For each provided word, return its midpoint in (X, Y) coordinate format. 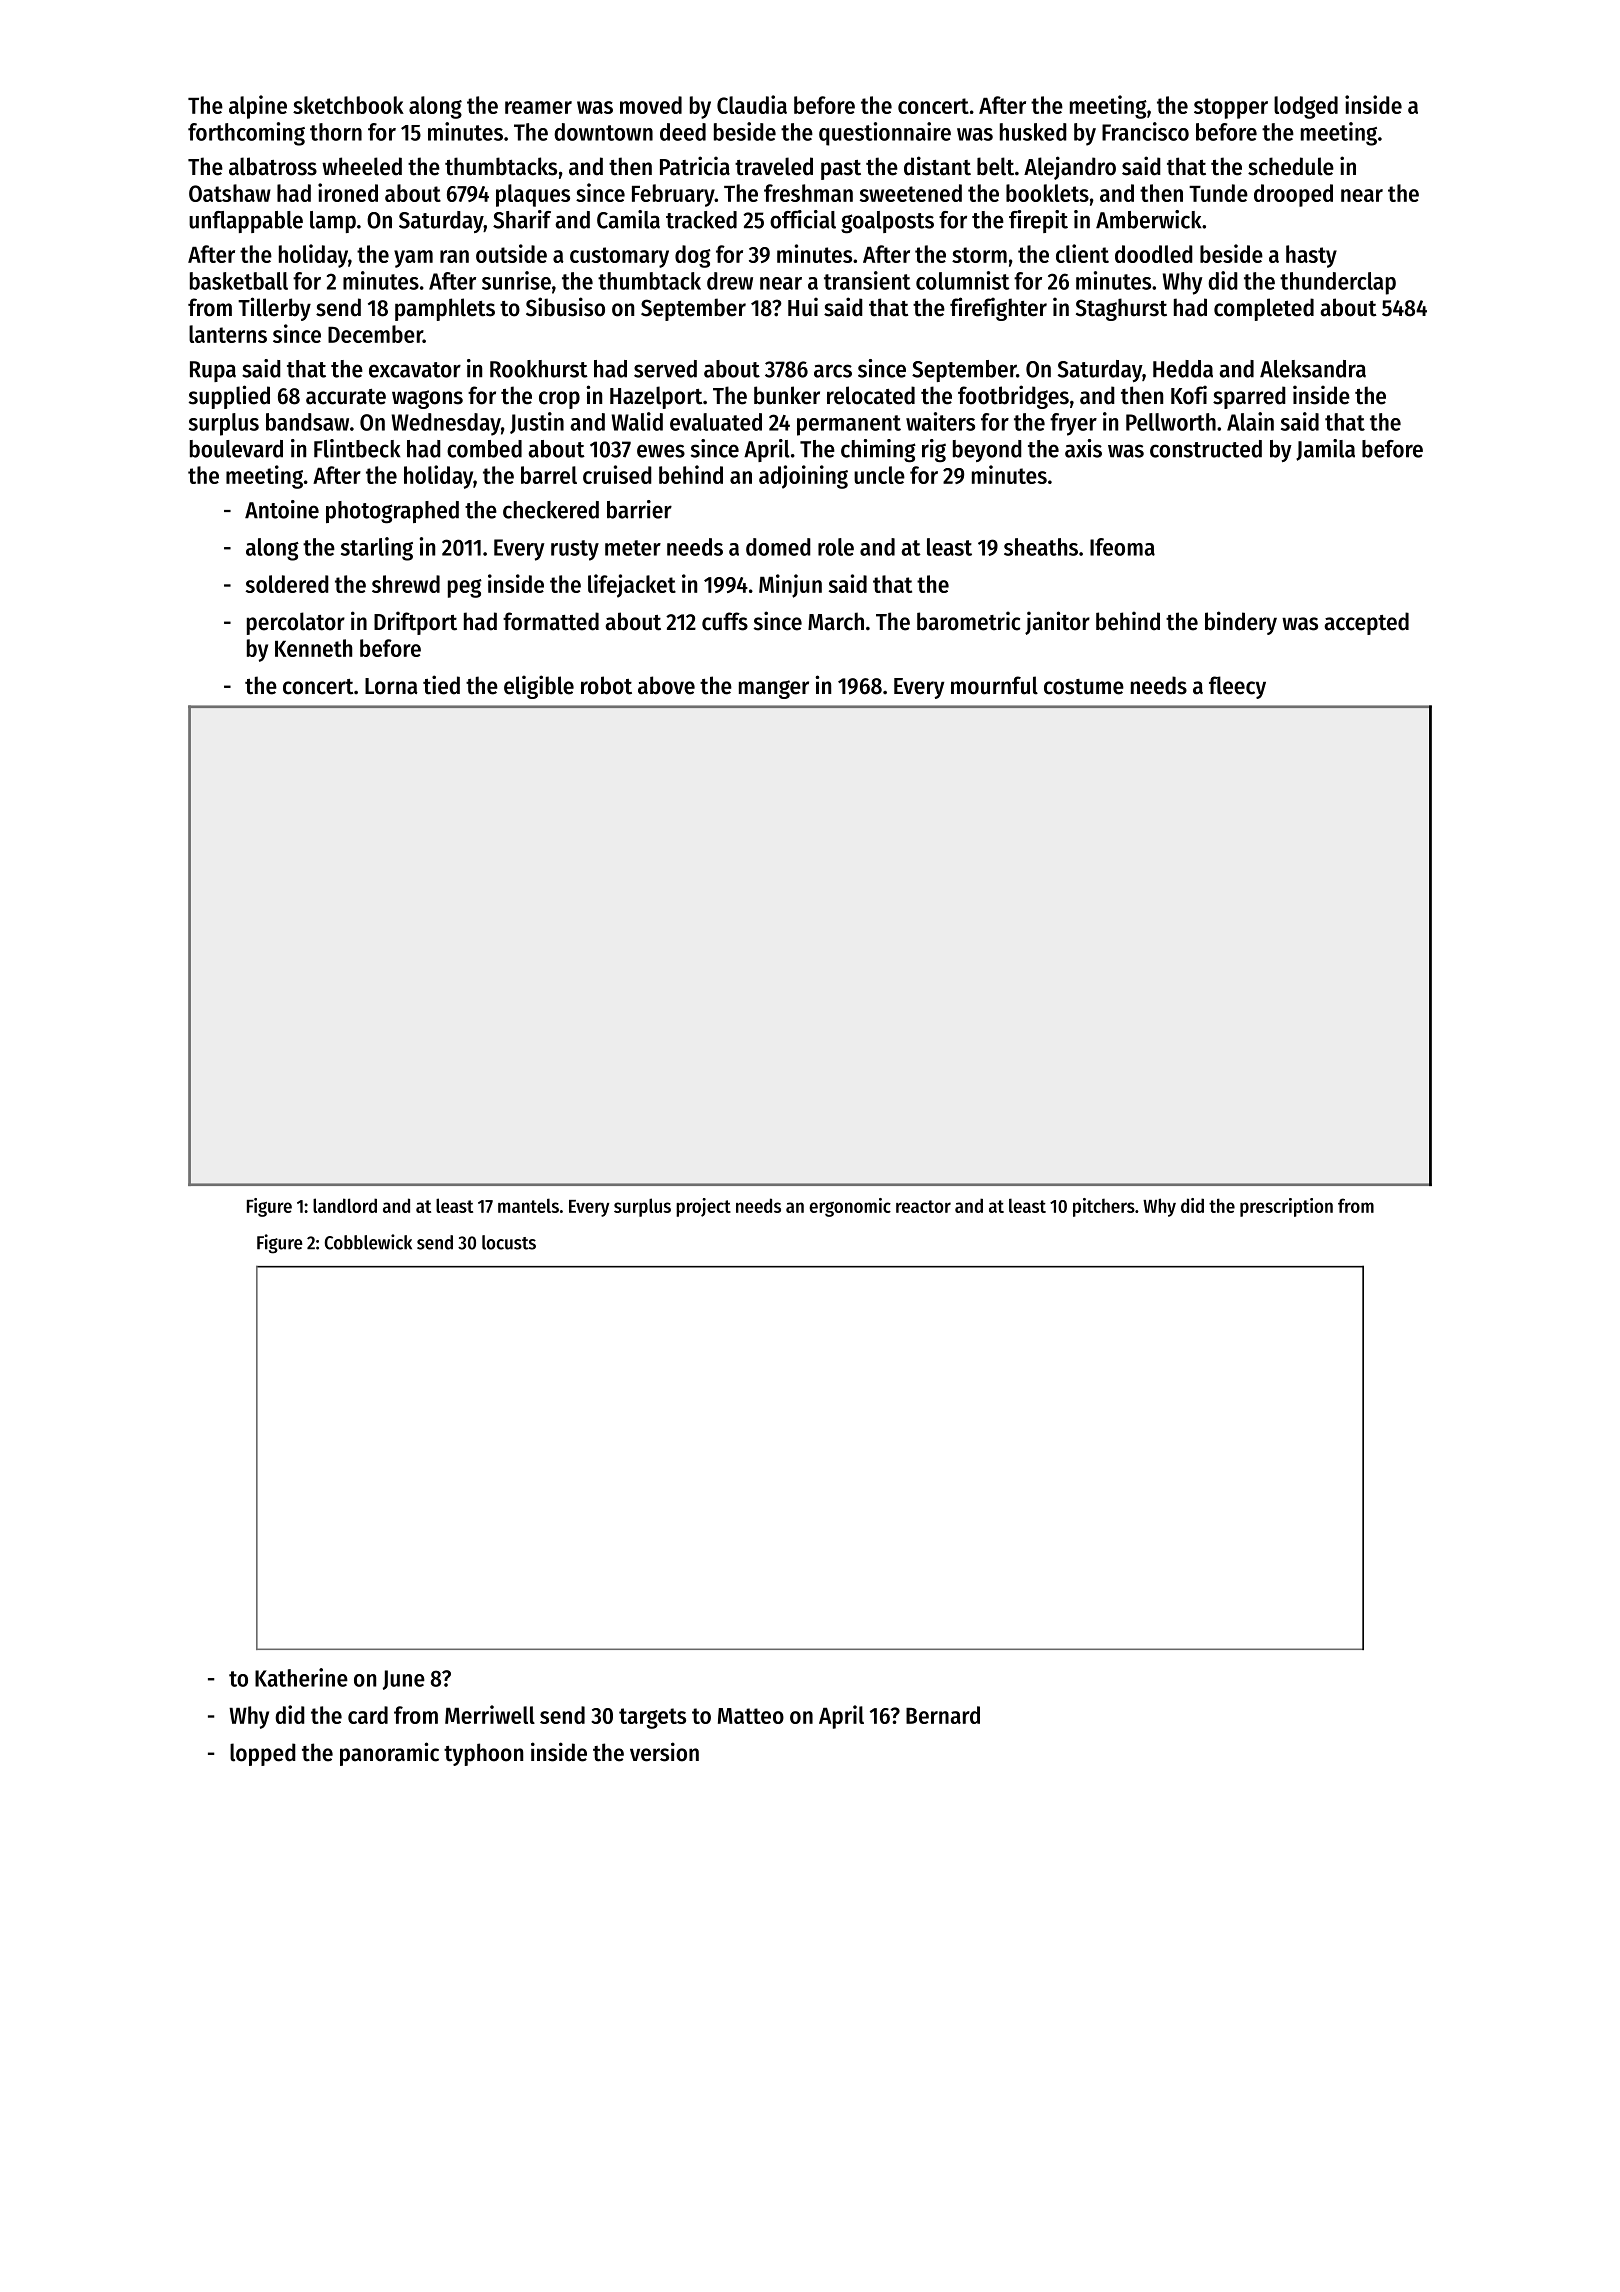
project (703, 1207)
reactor (923, 1206)
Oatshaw (230, 193)
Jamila (1325, 450)
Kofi (1189, 395)
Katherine (301, 1677)
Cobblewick (368, 1242)
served (665, 369)
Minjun (790, 586)
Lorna (391, 686)
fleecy (1237, 687)
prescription (1286, 1207)
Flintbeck (357, 448)
